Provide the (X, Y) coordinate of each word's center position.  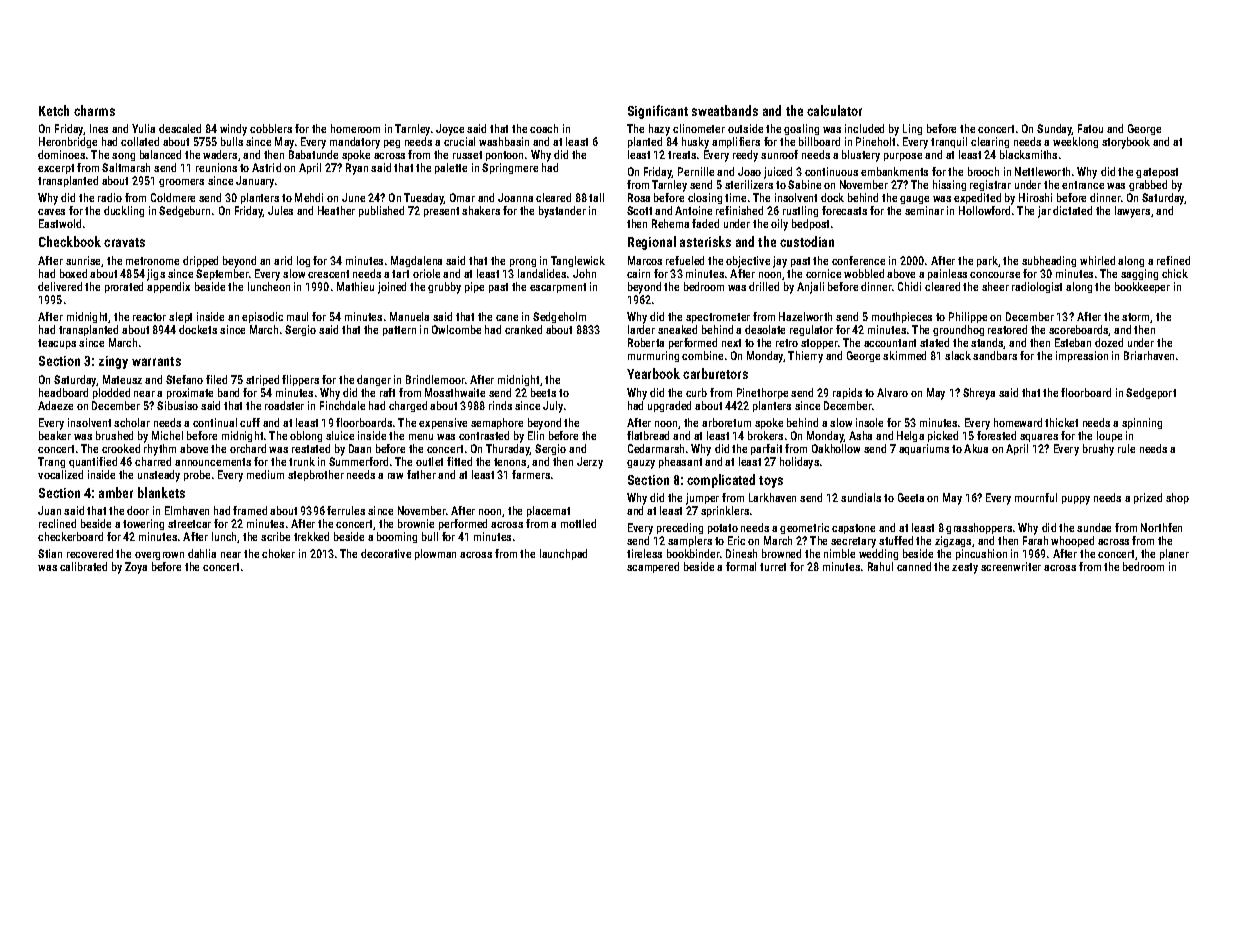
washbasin (504, 141)
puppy (1076, 500)
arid (283, 260)
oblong (306, 436)
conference (858, 260)
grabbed (1148, 185)
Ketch (54, 110)
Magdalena (416, 261)
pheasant (680, 462)
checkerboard (70, 536)
